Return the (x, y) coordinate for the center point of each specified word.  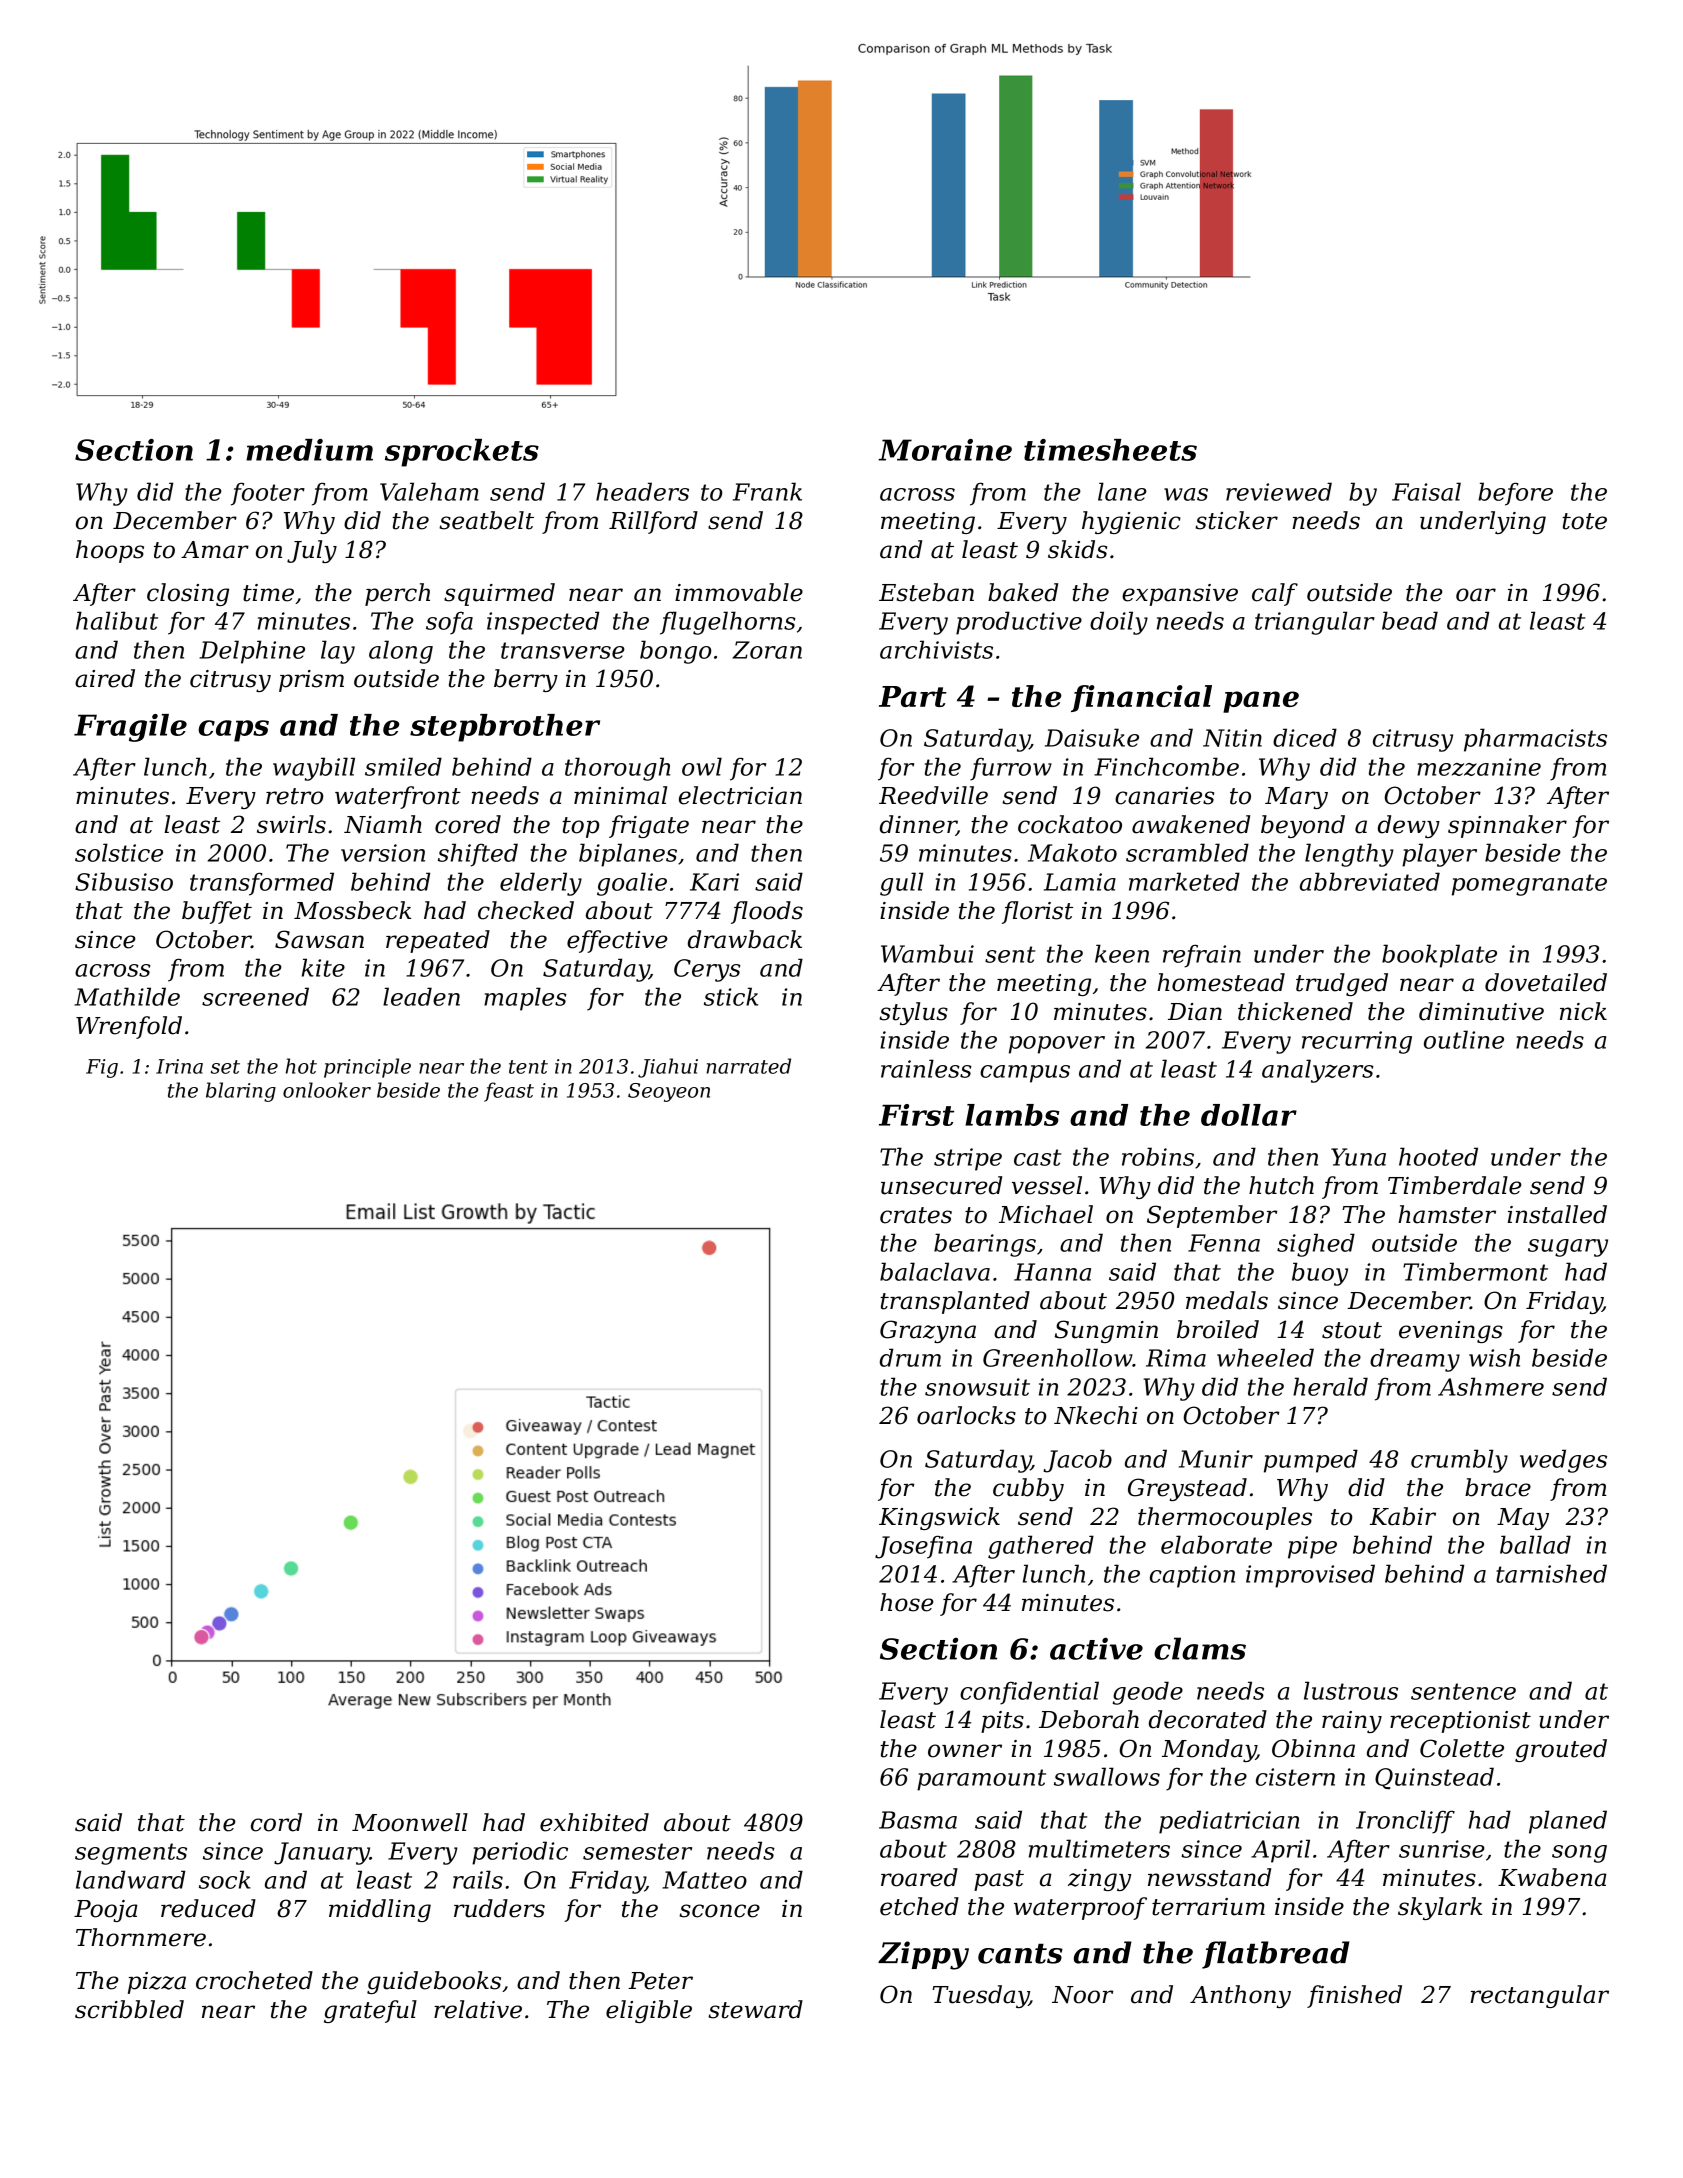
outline (1464, 1039)
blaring (241, 1092)
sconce (719, 1911)
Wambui (927, 953)
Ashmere (1491, 1386)
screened (255, 996)
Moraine (945, 450)
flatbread (1276, 1955)
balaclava (935, 1271)
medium (309, 450)
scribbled (129, 2009)
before (1515, 494)
